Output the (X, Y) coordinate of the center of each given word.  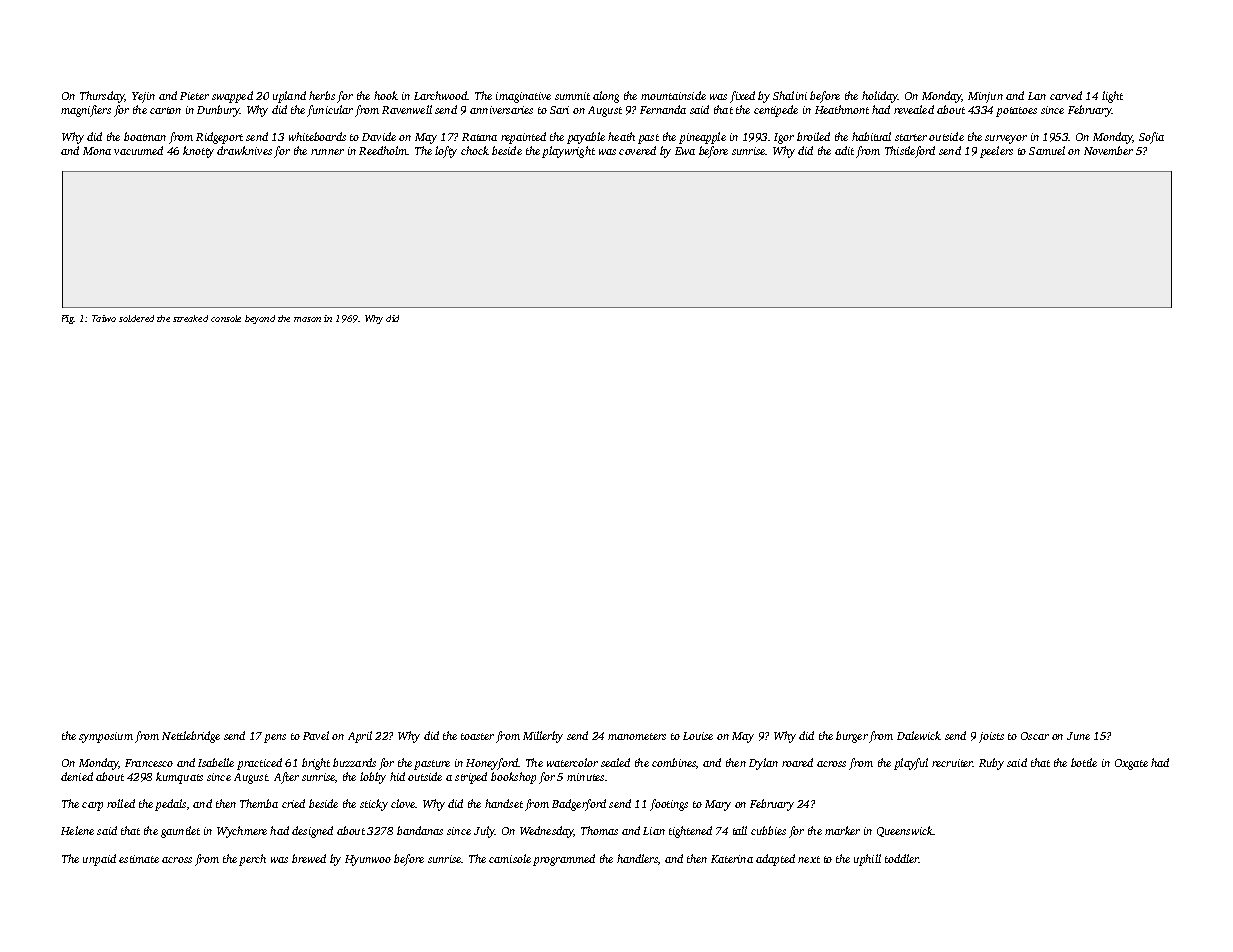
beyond (260, 319)
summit (572, 96)
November (1108, 150)
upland (289, 97)
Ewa (685, 151)
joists (991, 737)
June (1078, 736)
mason (307, 319)
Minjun (985, 97)
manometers (637, 736)
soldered (136, 318)
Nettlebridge (191, 737)
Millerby (543, 737)
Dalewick (919, 735)
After (286, 778)
